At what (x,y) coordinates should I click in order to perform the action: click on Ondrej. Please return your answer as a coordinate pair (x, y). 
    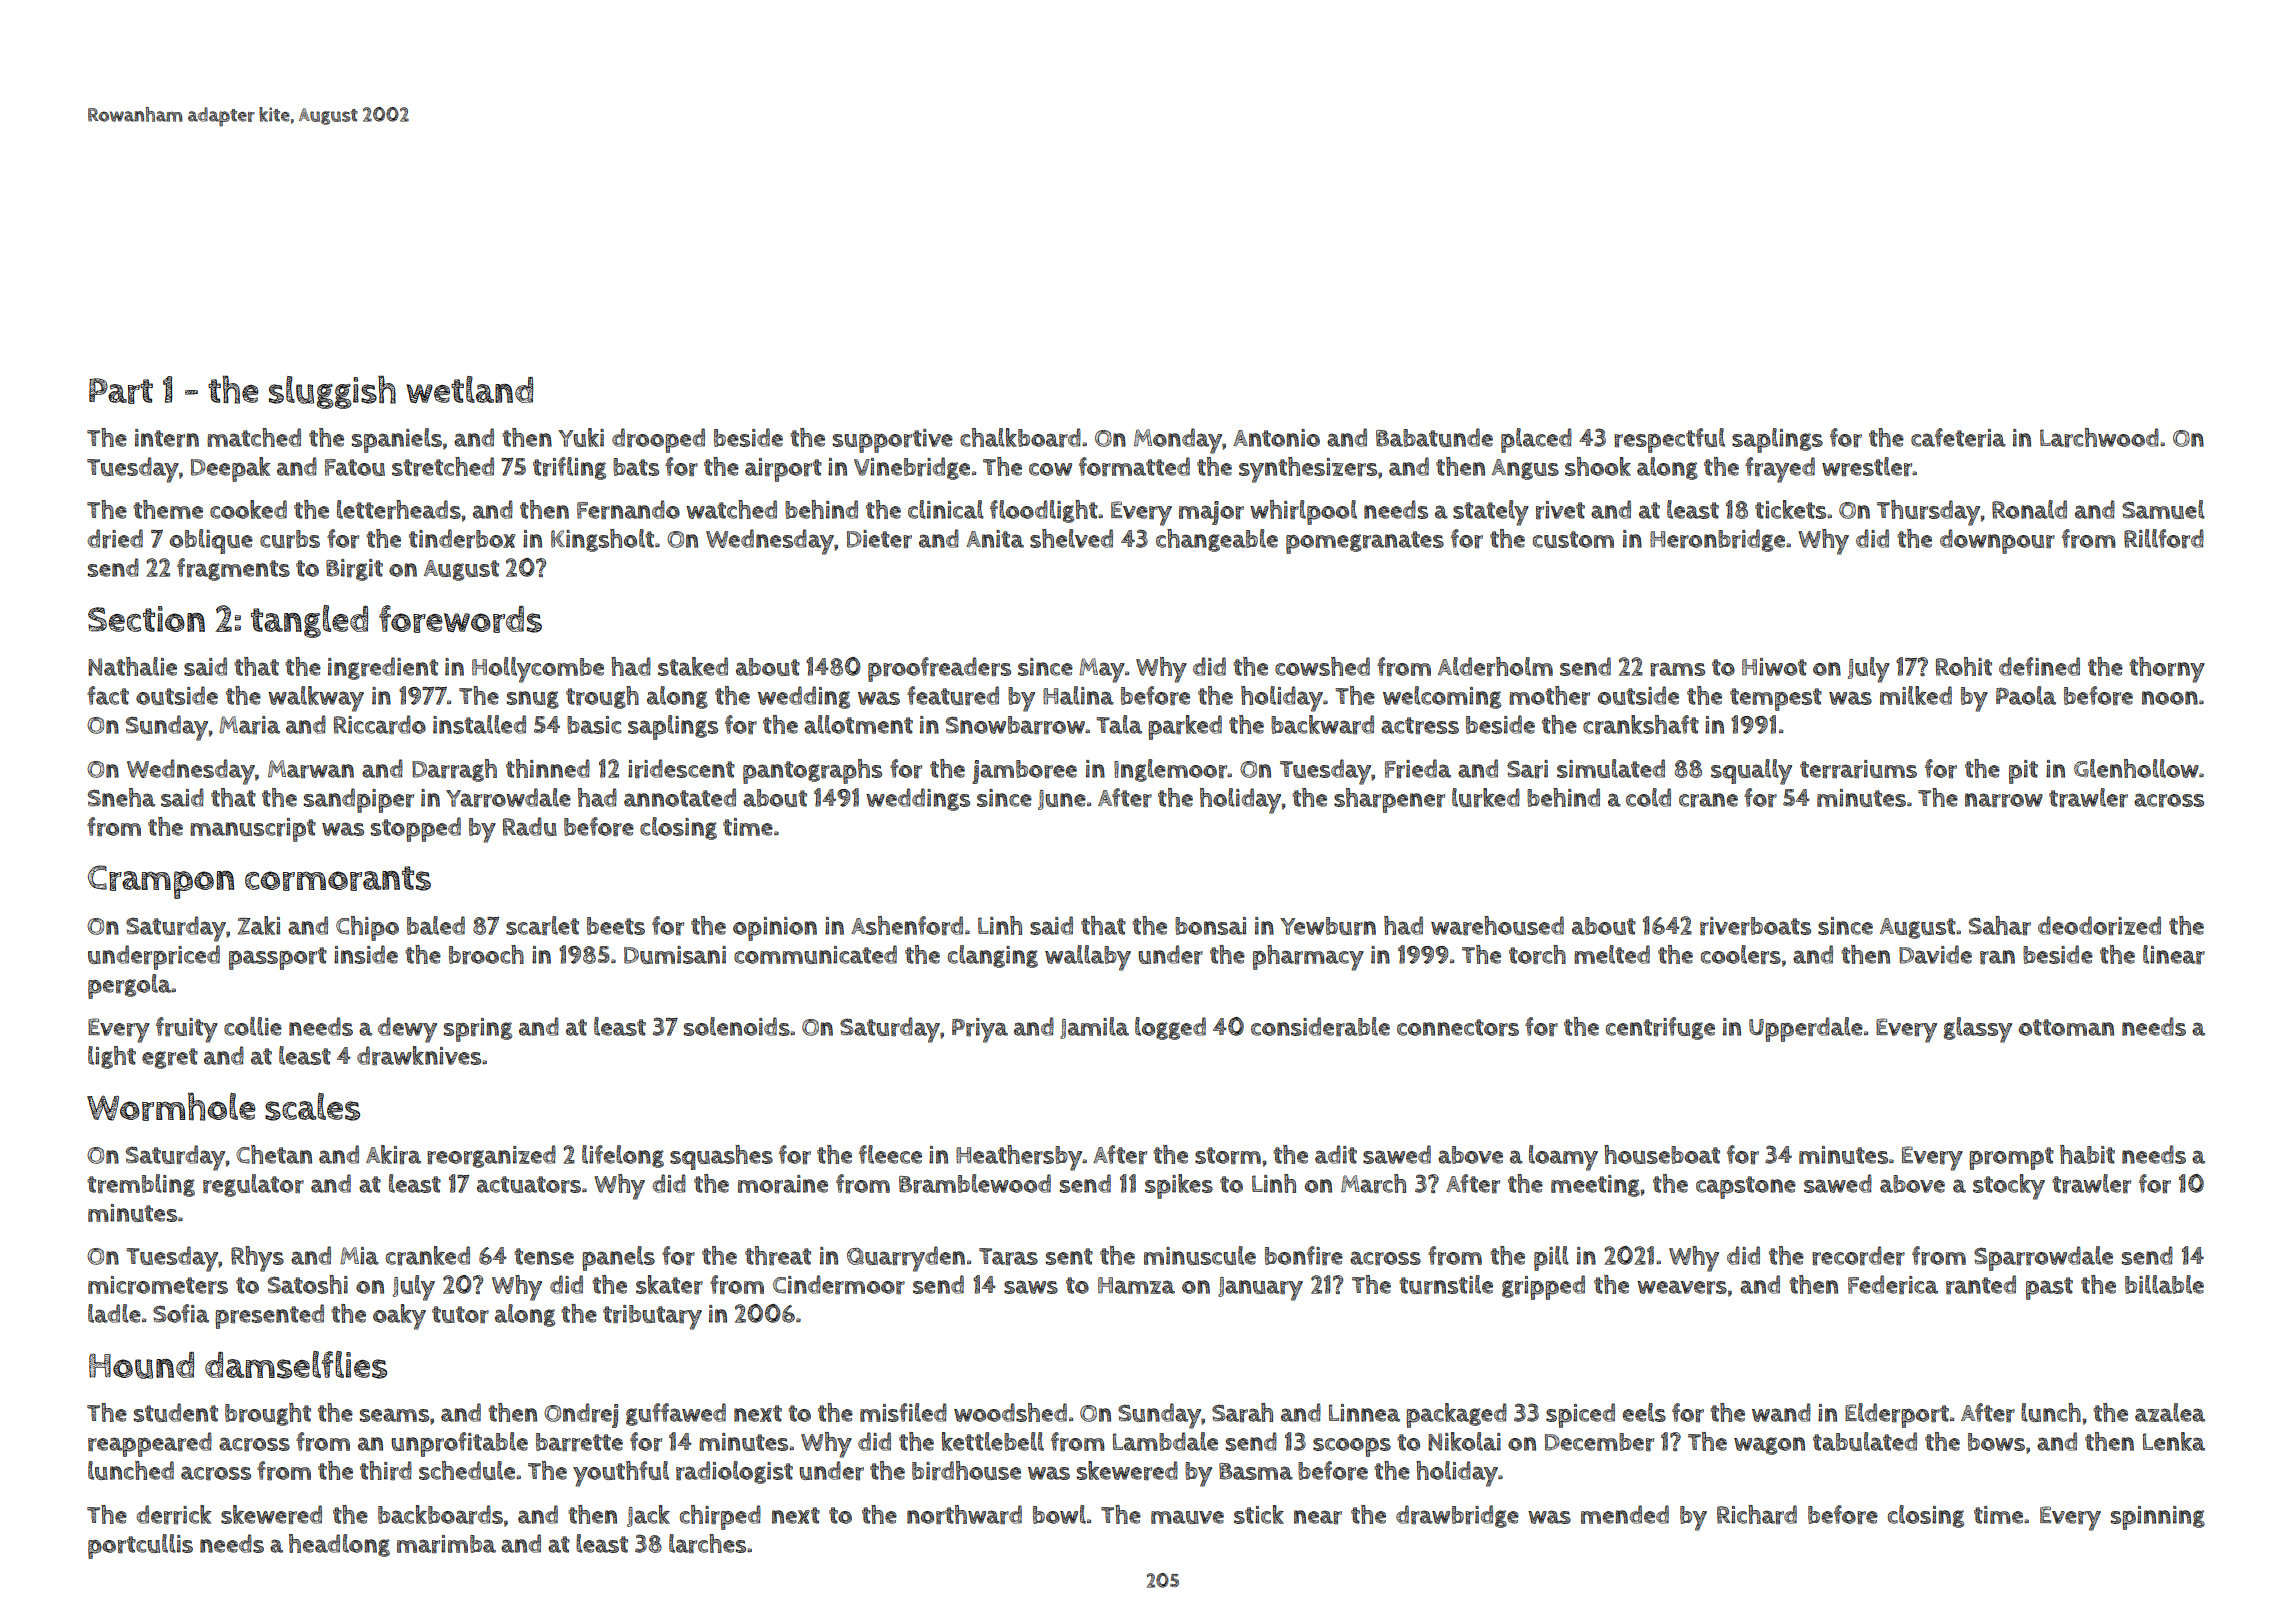
    Looking at the image, I should click on (581, 1415).
